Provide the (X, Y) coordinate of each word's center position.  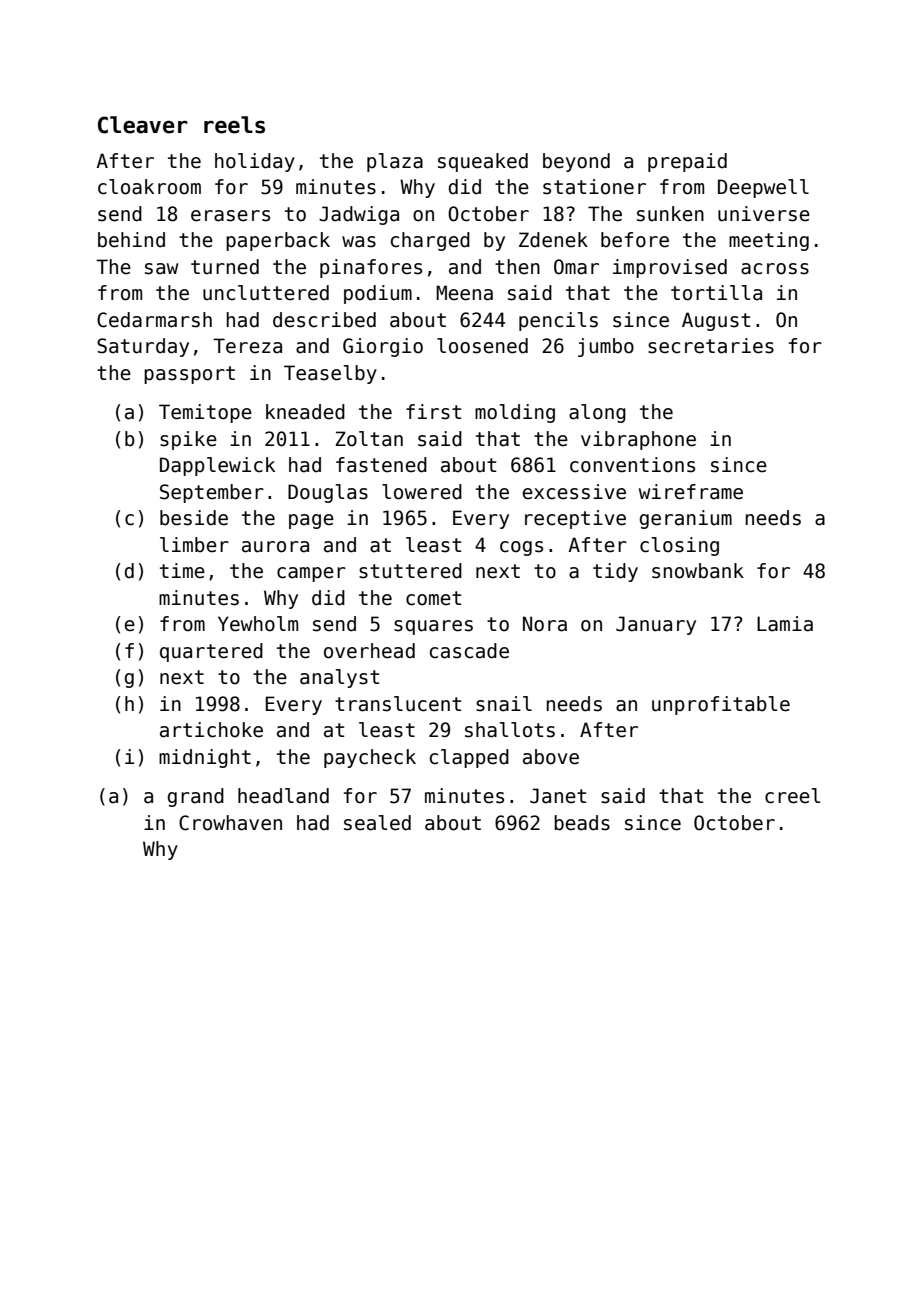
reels (234, 125)
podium (378, 294)
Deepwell (763, 188)
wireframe (691, 492)
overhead (369, 651)
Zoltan (369, 439)
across (775, 269)
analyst (339, 678)
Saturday (143, 347)
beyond (576, 162)
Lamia (785, 624)
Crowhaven (230, 823)
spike (188, 440)
